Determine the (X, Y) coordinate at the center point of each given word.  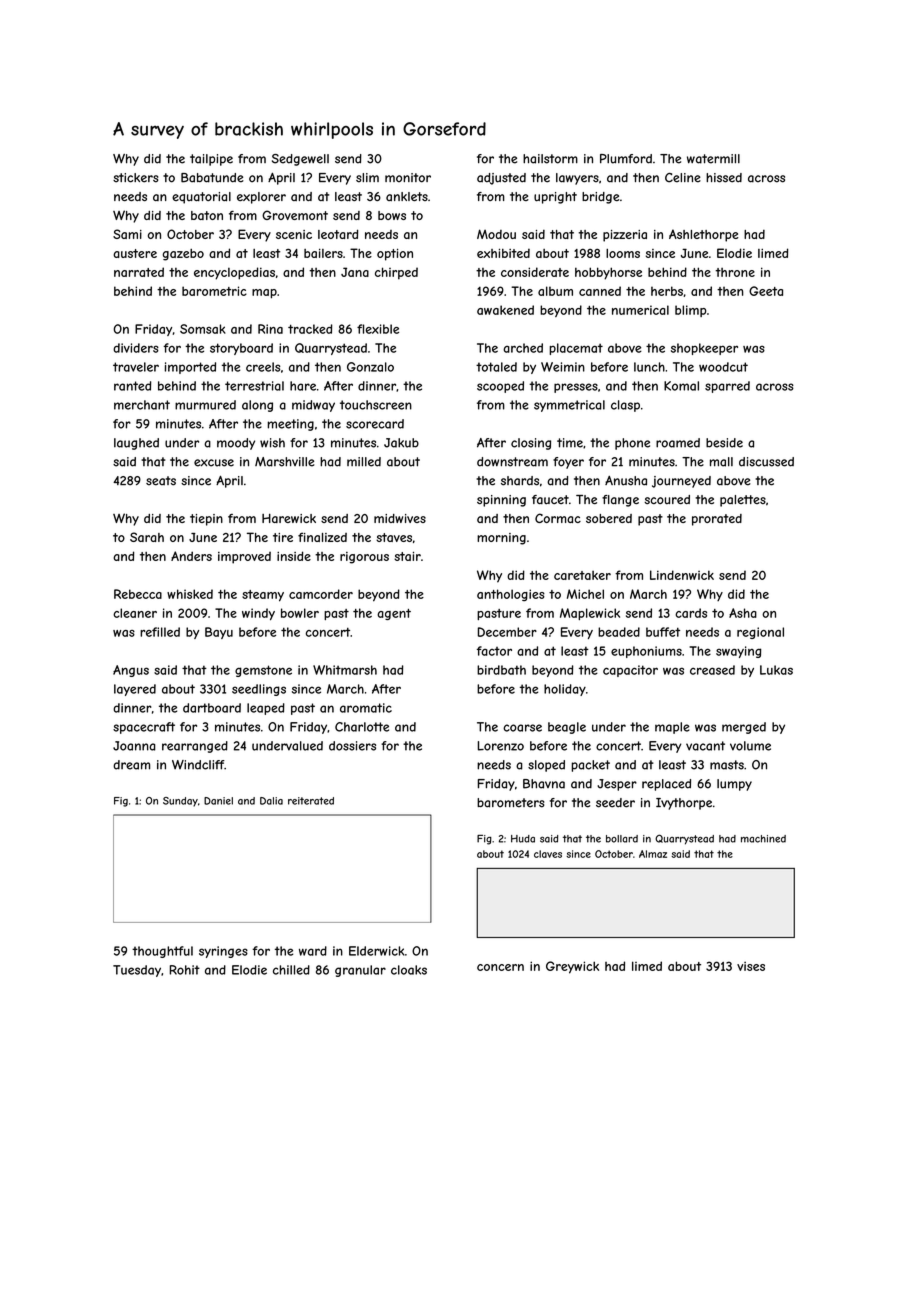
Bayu (219, 633)
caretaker (582, 575)
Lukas (776, 670)
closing (531, 444)
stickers (135, 178)
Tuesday (137, 971)
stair (407, 556)
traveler (136, 367)
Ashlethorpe (704, 235)
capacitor (630, 671)
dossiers (352, 746)
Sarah (147, 537)
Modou (496, 234)
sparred (727, 387)
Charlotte (362, 727)
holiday (565, 690)
